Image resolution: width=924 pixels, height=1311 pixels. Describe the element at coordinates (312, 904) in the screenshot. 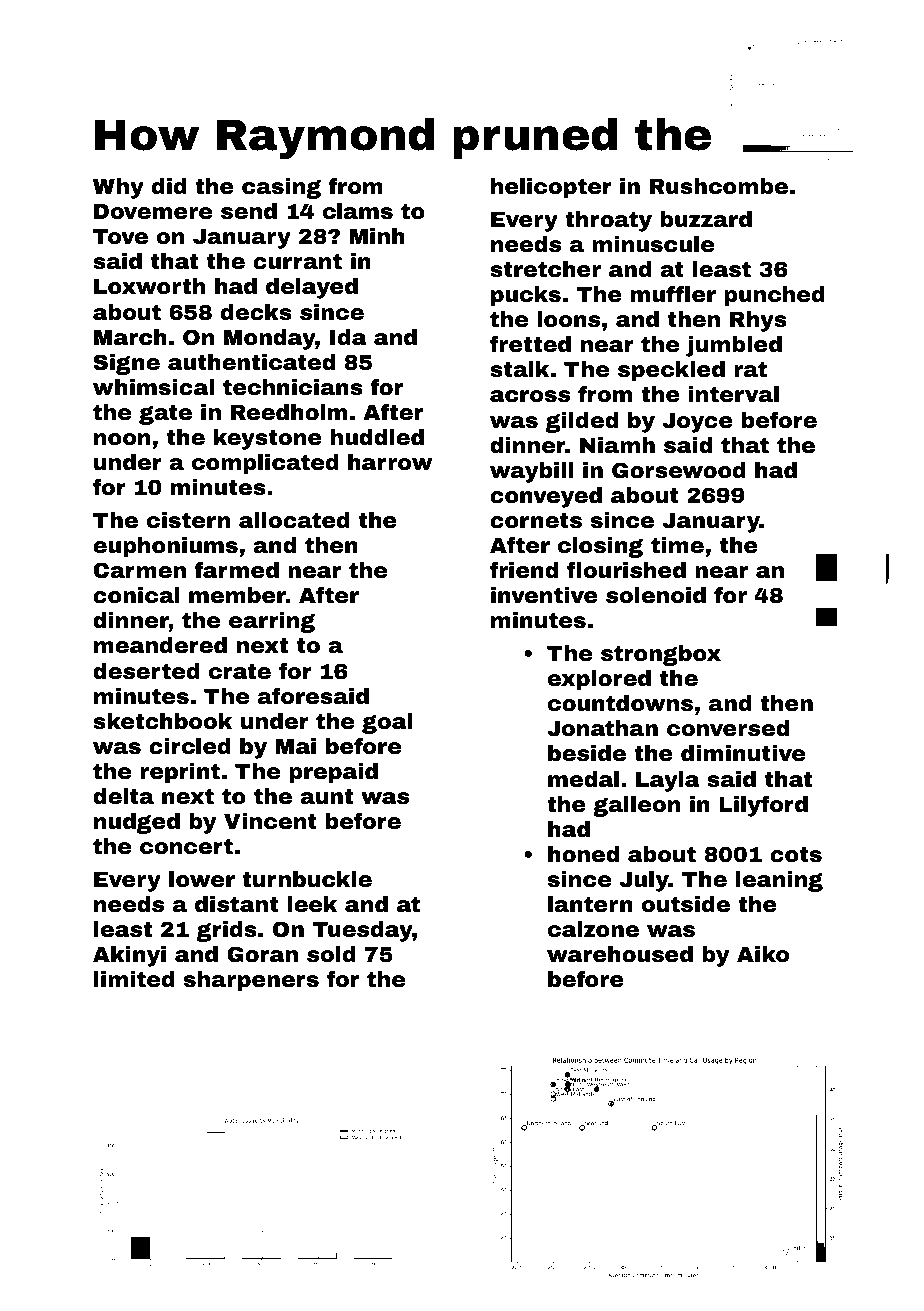

I see `leek` at that location.
